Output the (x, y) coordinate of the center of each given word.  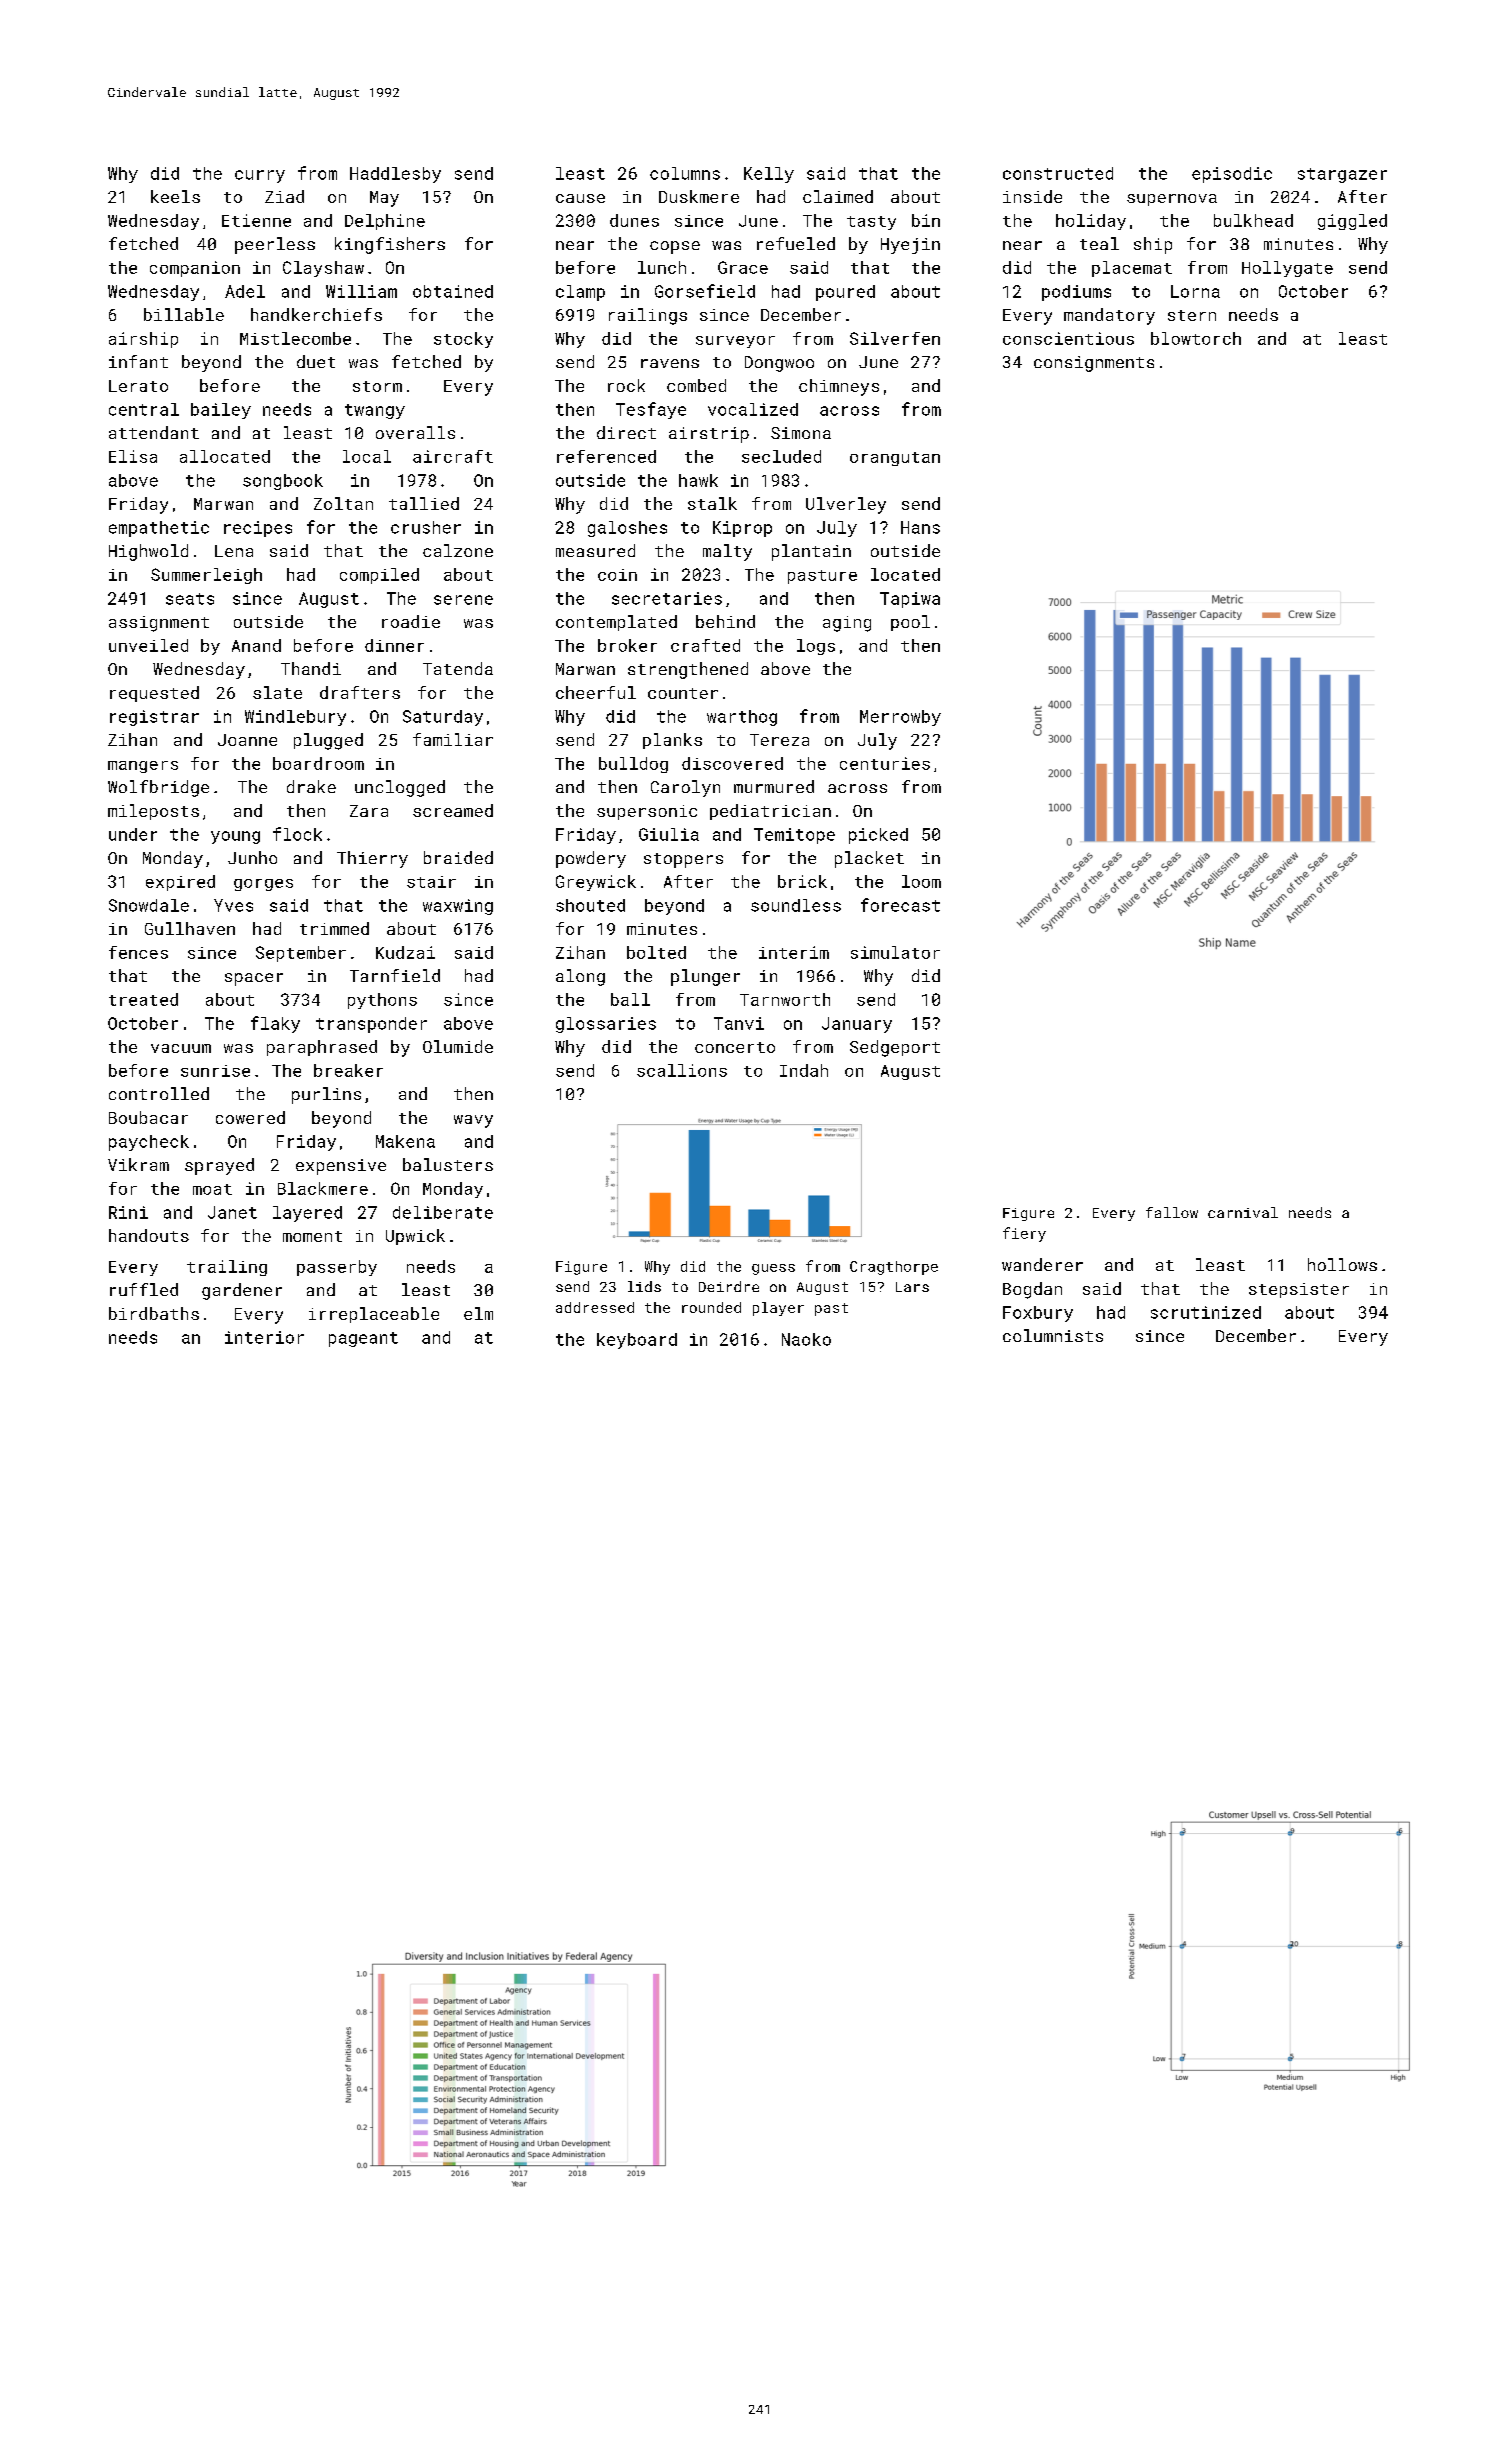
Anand (256, 645)
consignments (1094, 364)
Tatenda (458, 668)
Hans (920, 527)
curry (260, 176)
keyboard (637, 1341)
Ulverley (846, 505)
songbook (283, 482)
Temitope (794, 836)
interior (264, 1337)
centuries (885, 763)
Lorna (1195, 291)
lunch (662, 267)
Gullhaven (190, 928)
